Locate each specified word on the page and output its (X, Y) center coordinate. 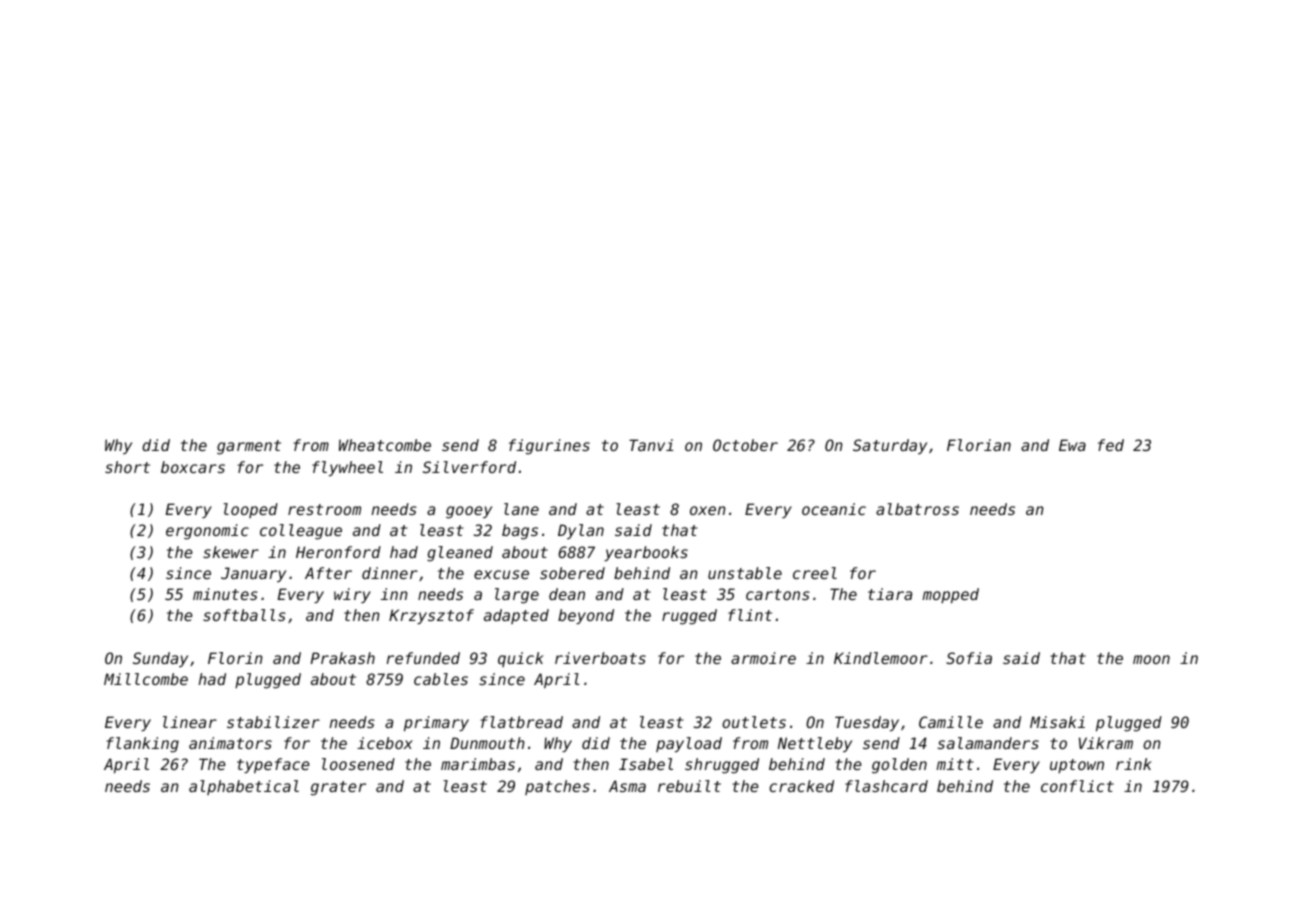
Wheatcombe (385, 445)
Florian (979, 445)
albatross (917, 509)
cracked (801, 786)
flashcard (886, 786)
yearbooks (646, 553)
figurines (549, 447)
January (253, 574)
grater (338, 788)
